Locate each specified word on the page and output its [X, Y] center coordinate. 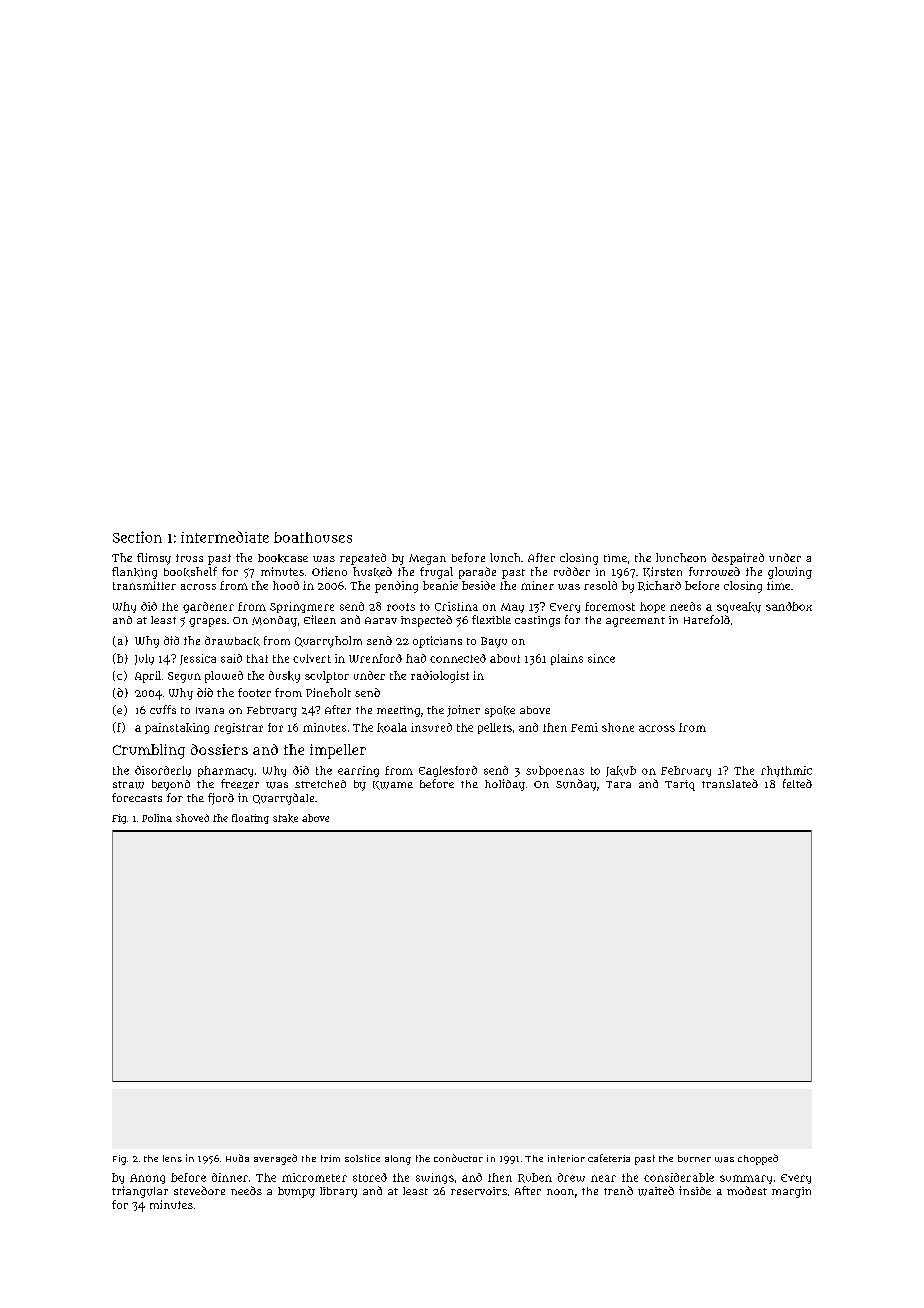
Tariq [680, 785]
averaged [275, 1159]
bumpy [296, 1192]
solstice [362, 1158]
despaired [738, 559]
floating [250, 819]
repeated [363, 559]
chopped [758, 1159]
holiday [505, 785]
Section [137, 537]
